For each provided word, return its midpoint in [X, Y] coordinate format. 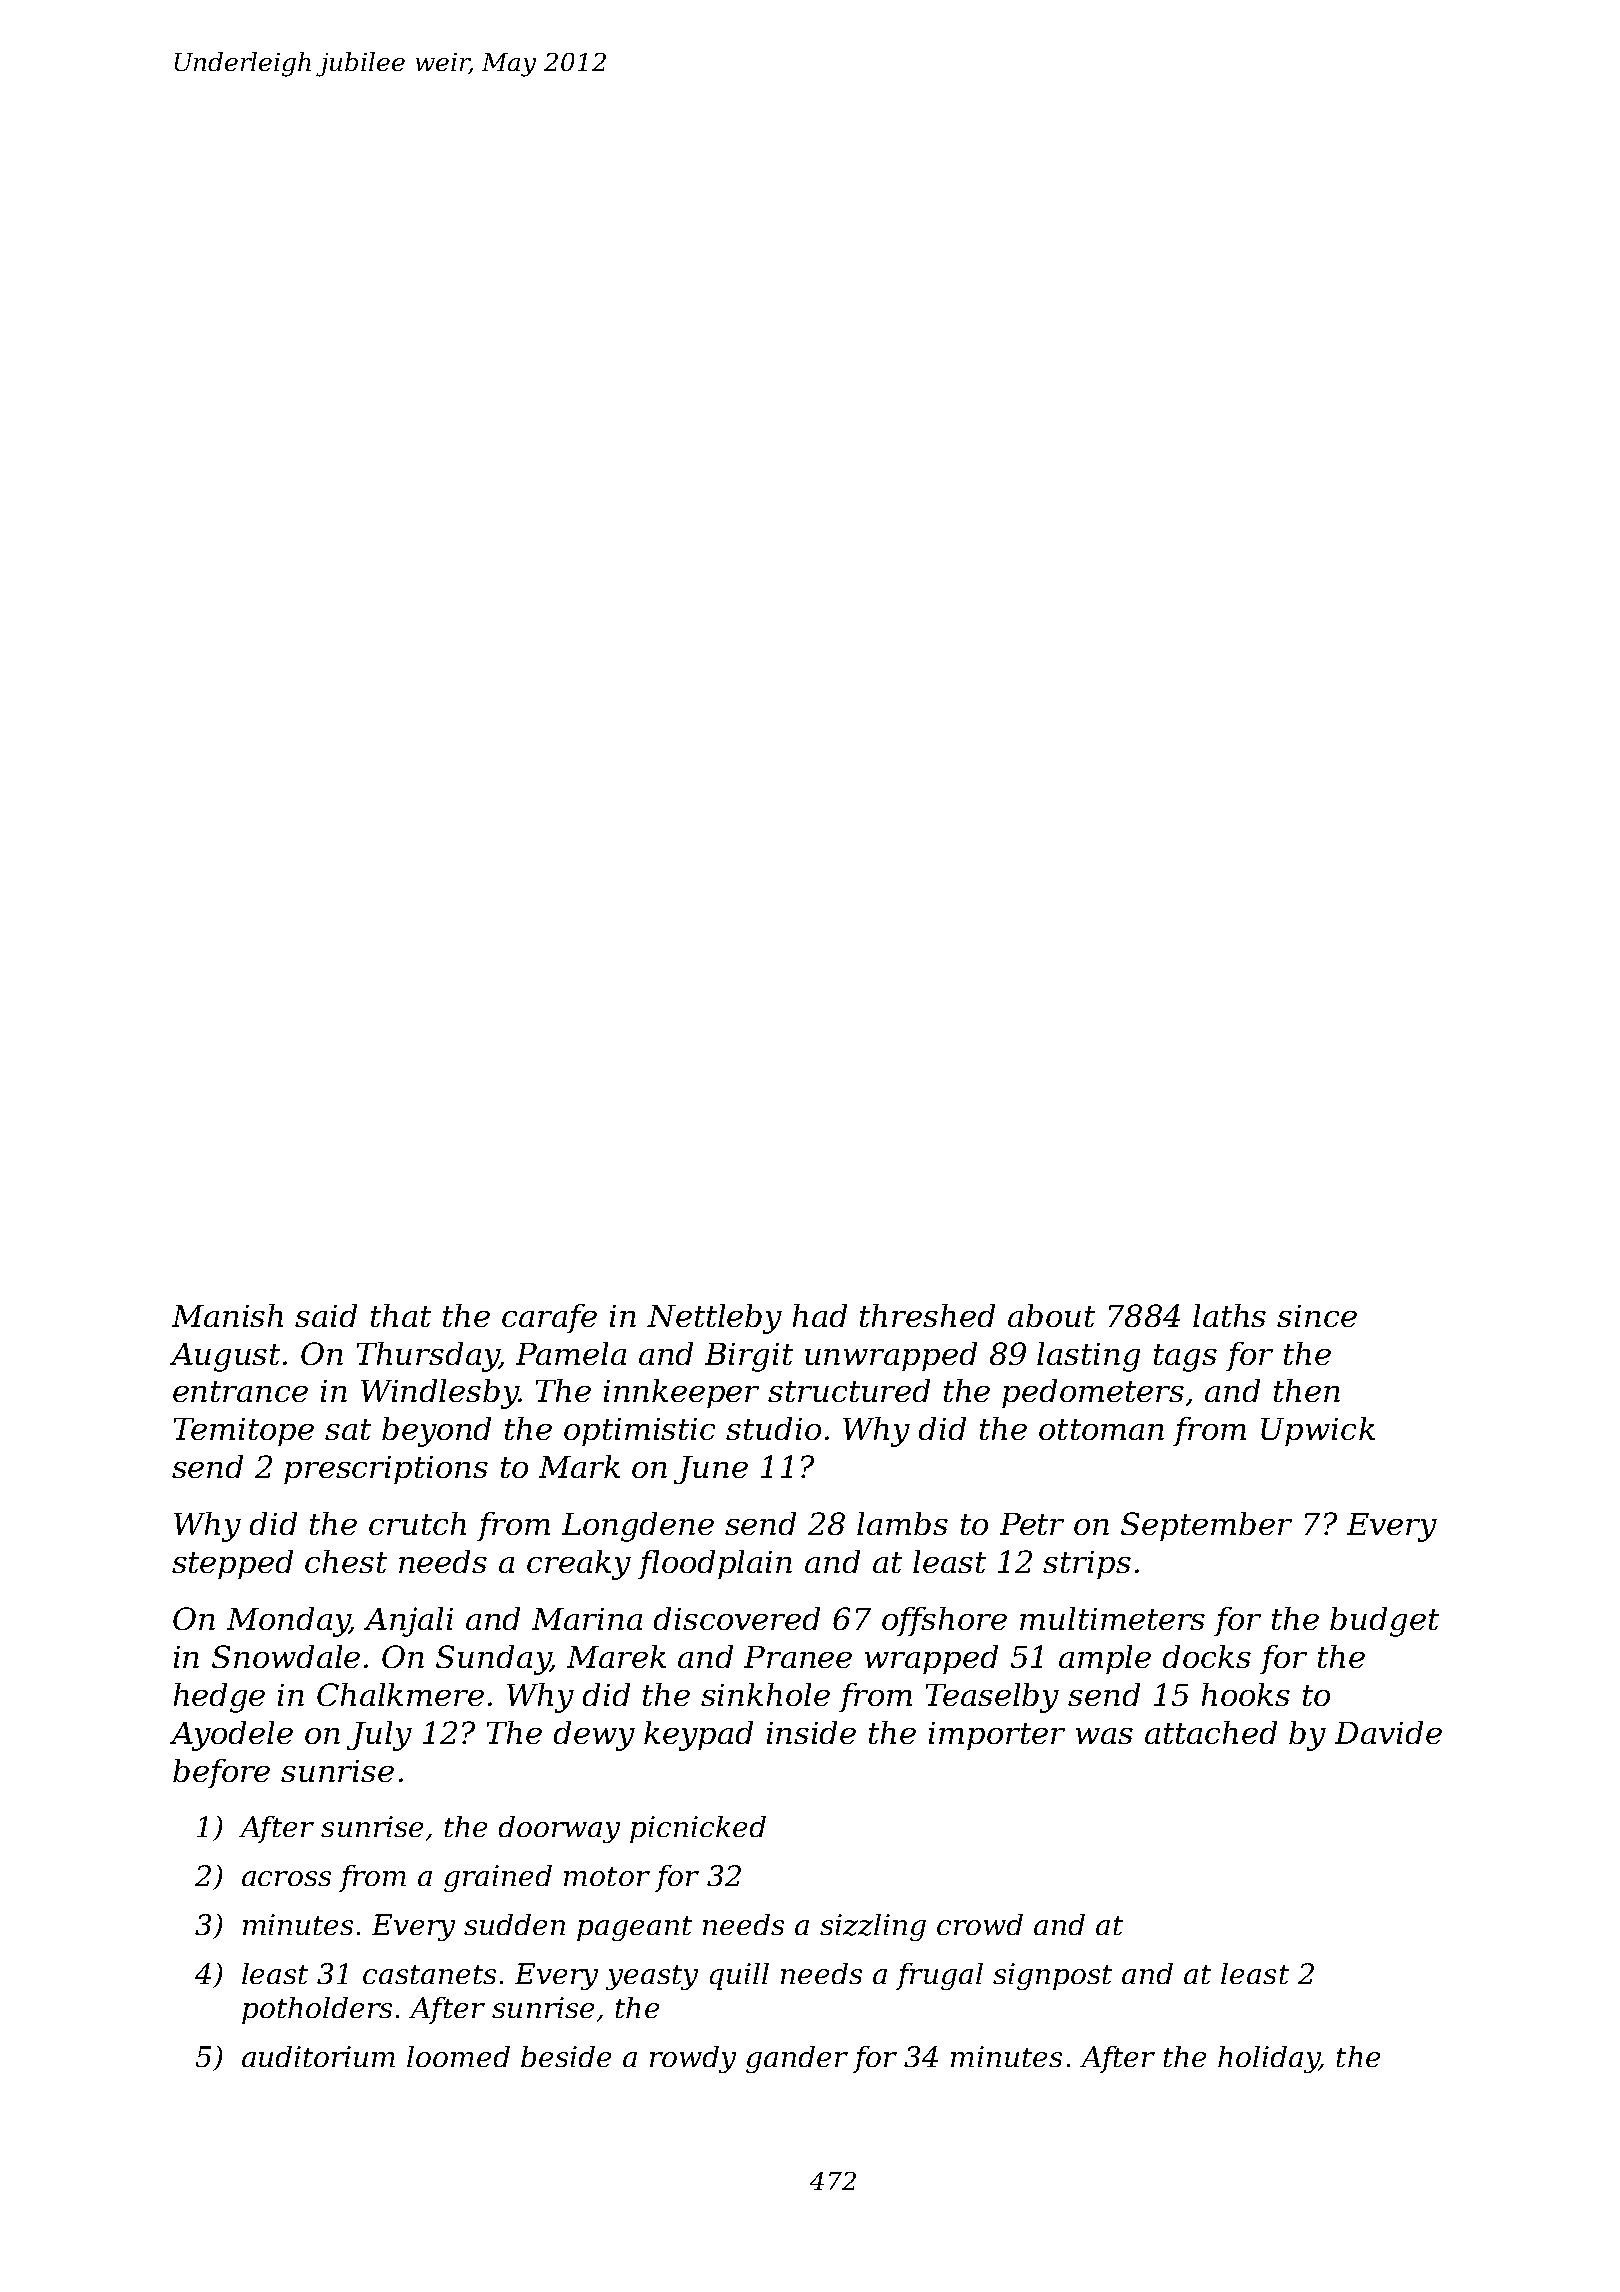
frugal [939, 1976]
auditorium [318, 2056]
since [1317, 1316]
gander [797, 2059]
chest [346, 1561]
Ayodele [231, 1736]
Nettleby [714, 1319]
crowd [980, 1924]
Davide [1388, 1732]
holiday [1269, 2059]
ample [1105, 1659]
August [225, 1357]
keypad [698, 1736]
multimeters [1112, 1618]
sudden [514, 1924]
